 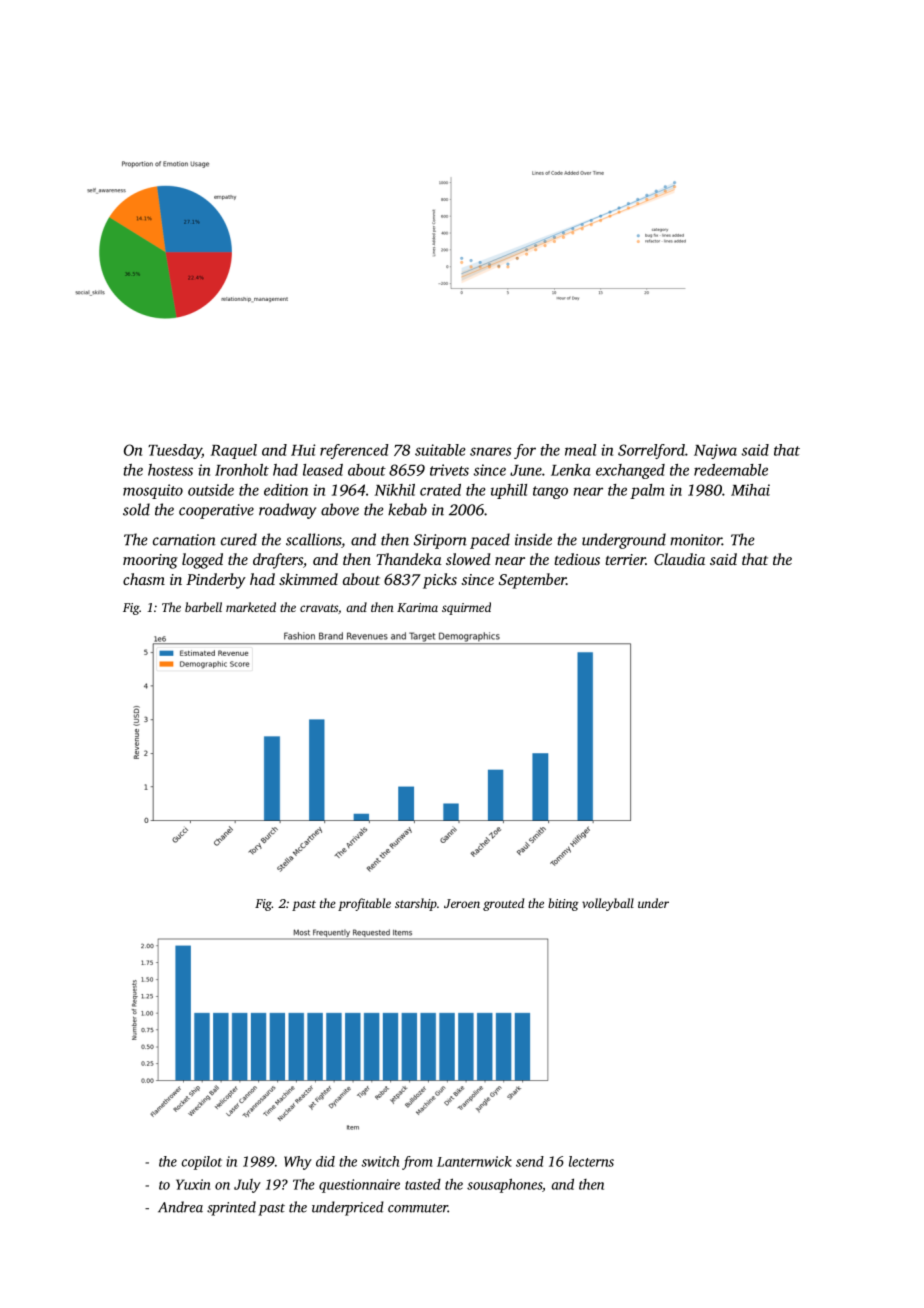 What do you see at coordinates (354, 451) in the document?
I see `referenced` at bounding box center [354, 451].
